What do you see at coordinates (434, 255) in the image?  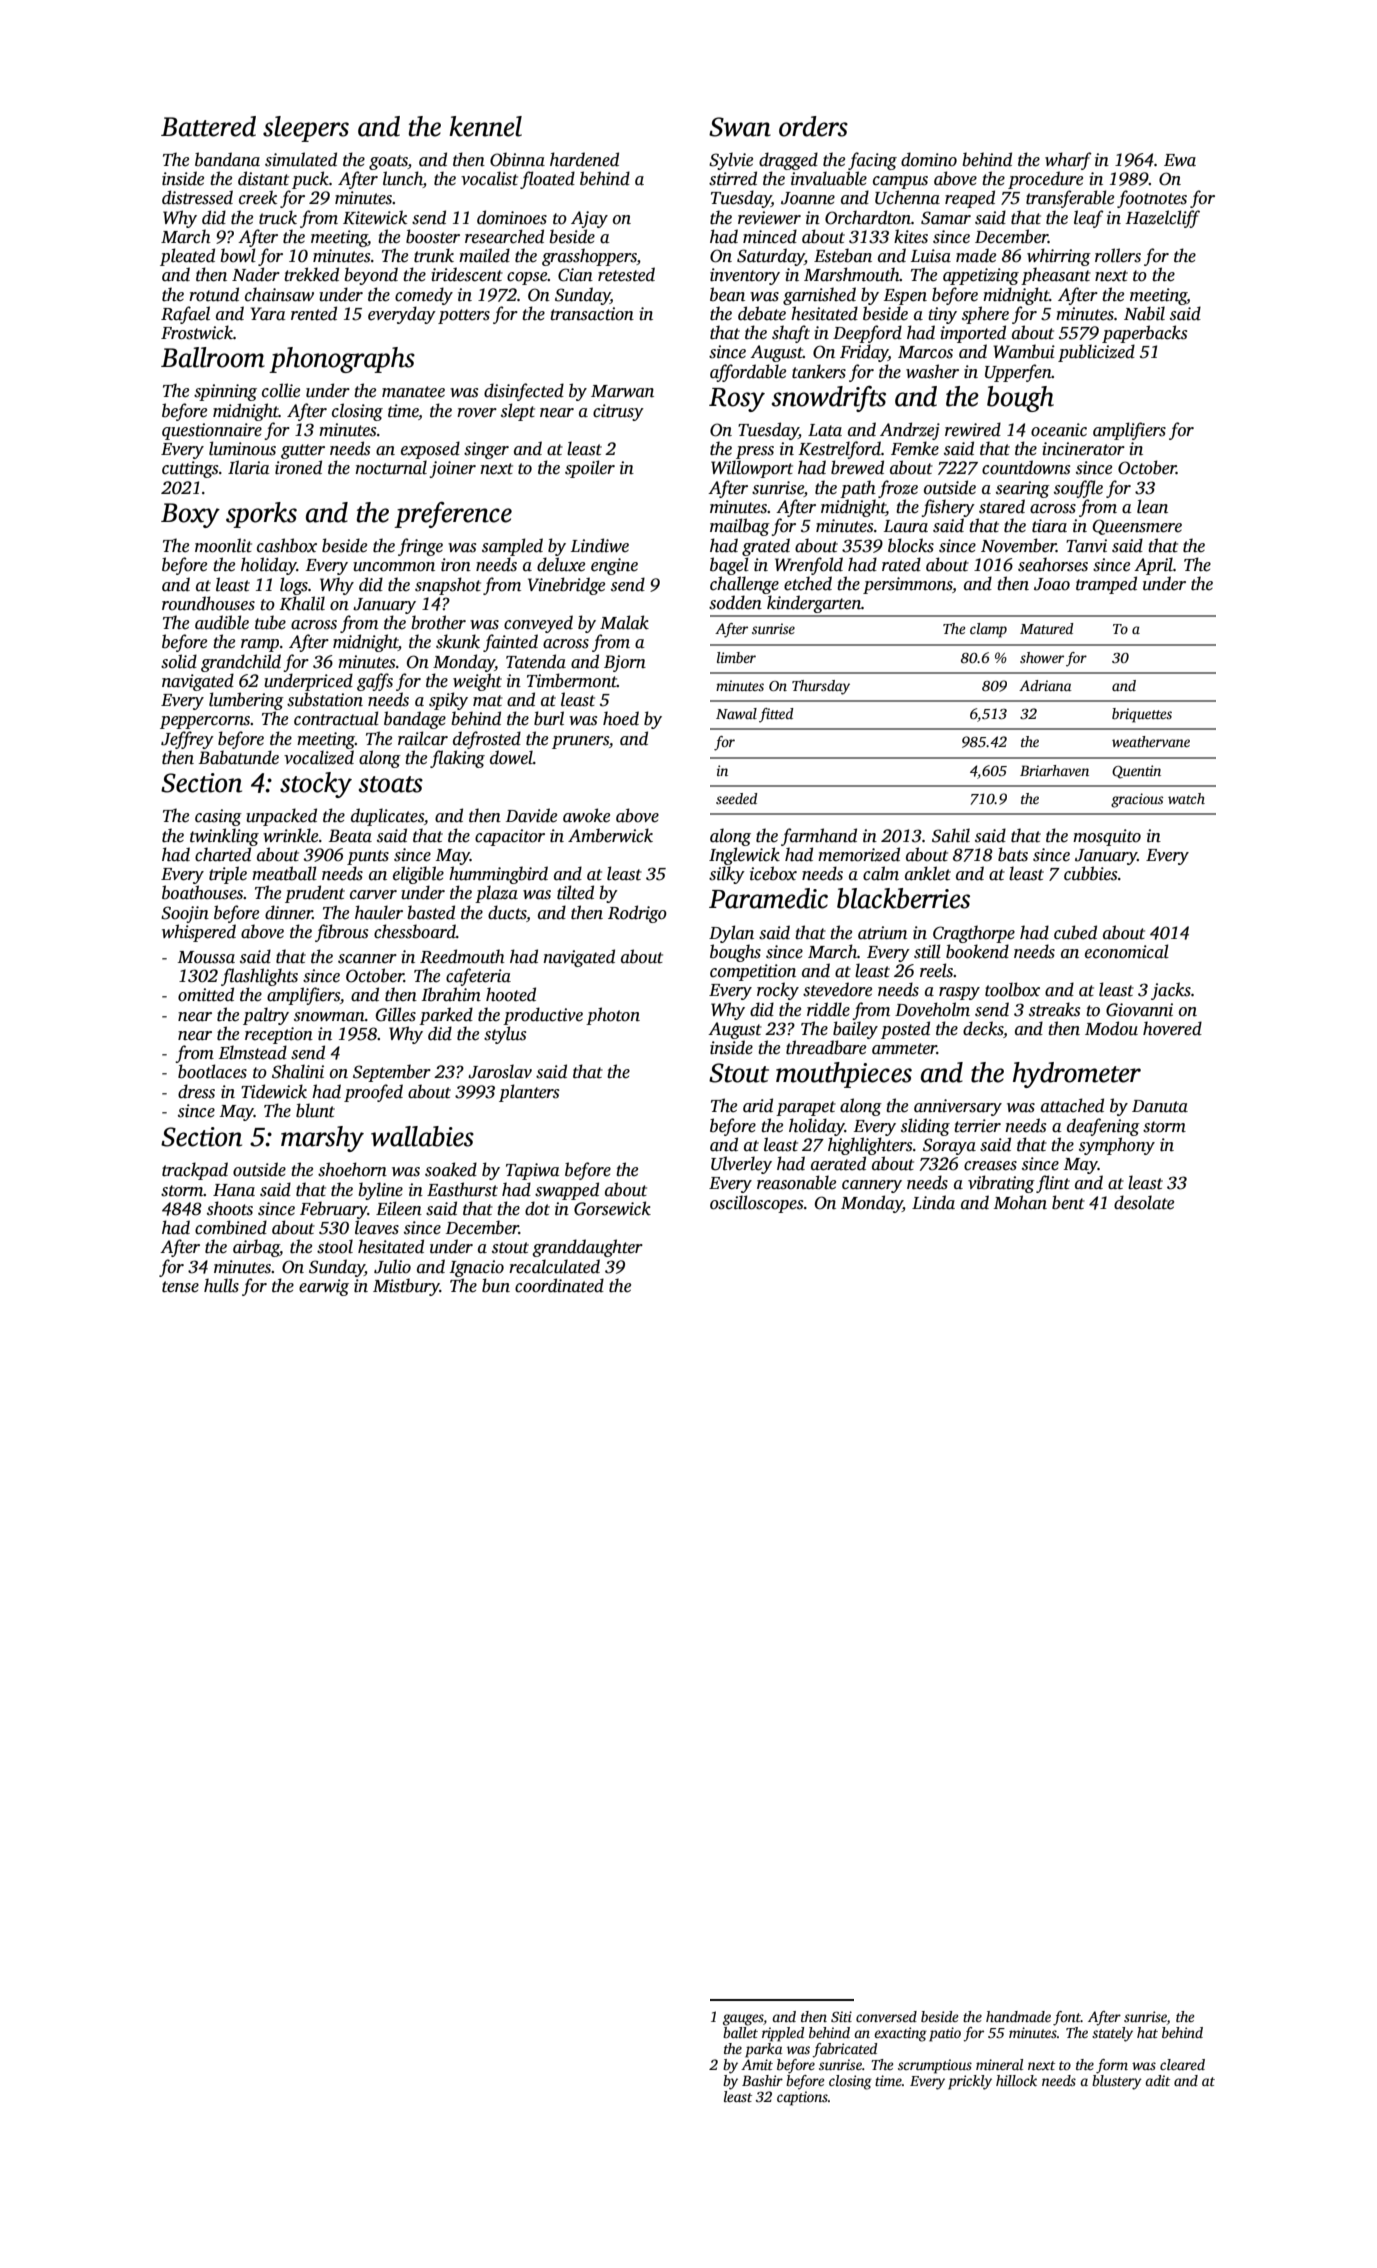 I see `trunk` at bounding box center [434, 255].
